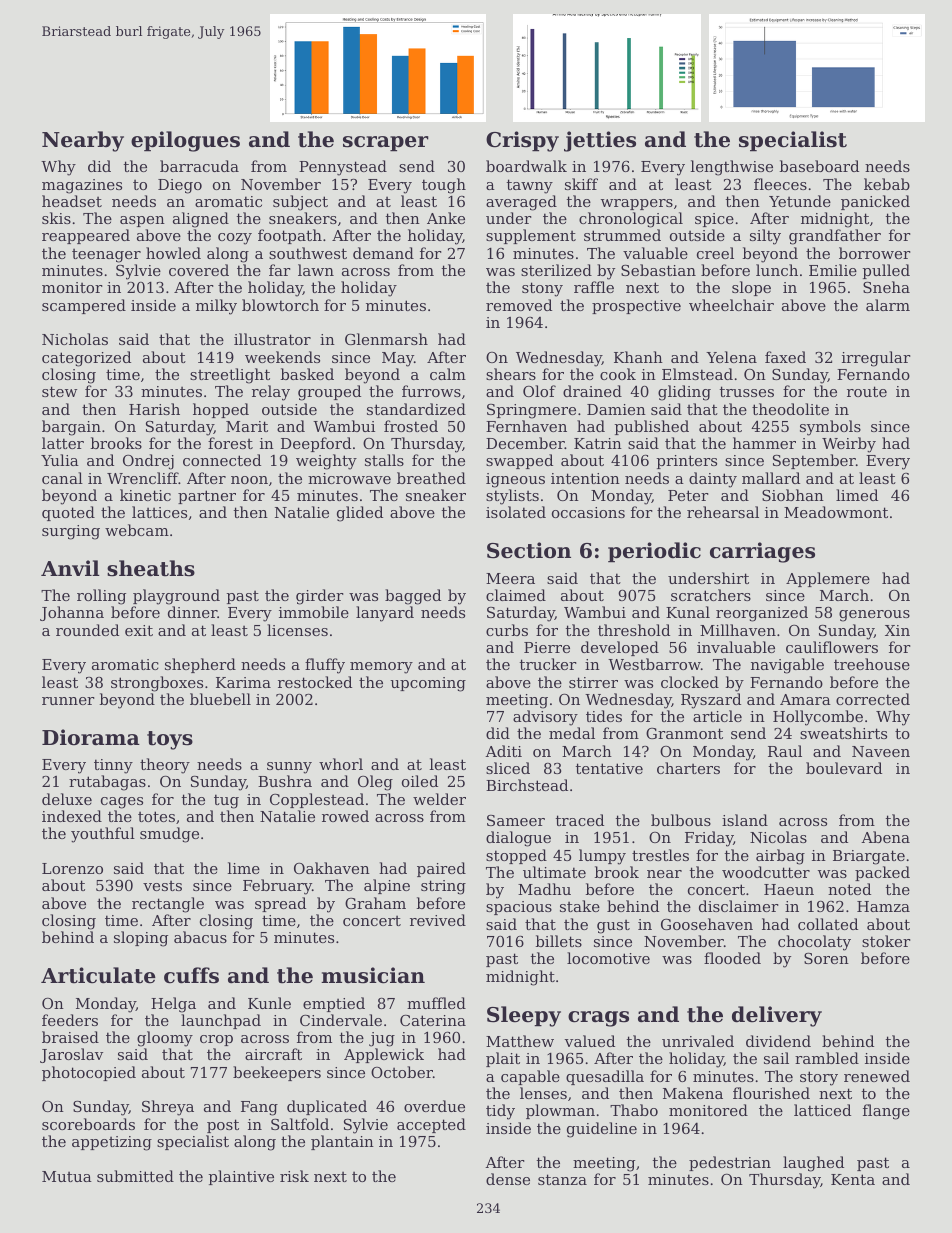 The image size is (952, 1233). What do you see at coordinates (154, 409) in the screenshot?
I see `Harish` at bounding box center [154, 409].
